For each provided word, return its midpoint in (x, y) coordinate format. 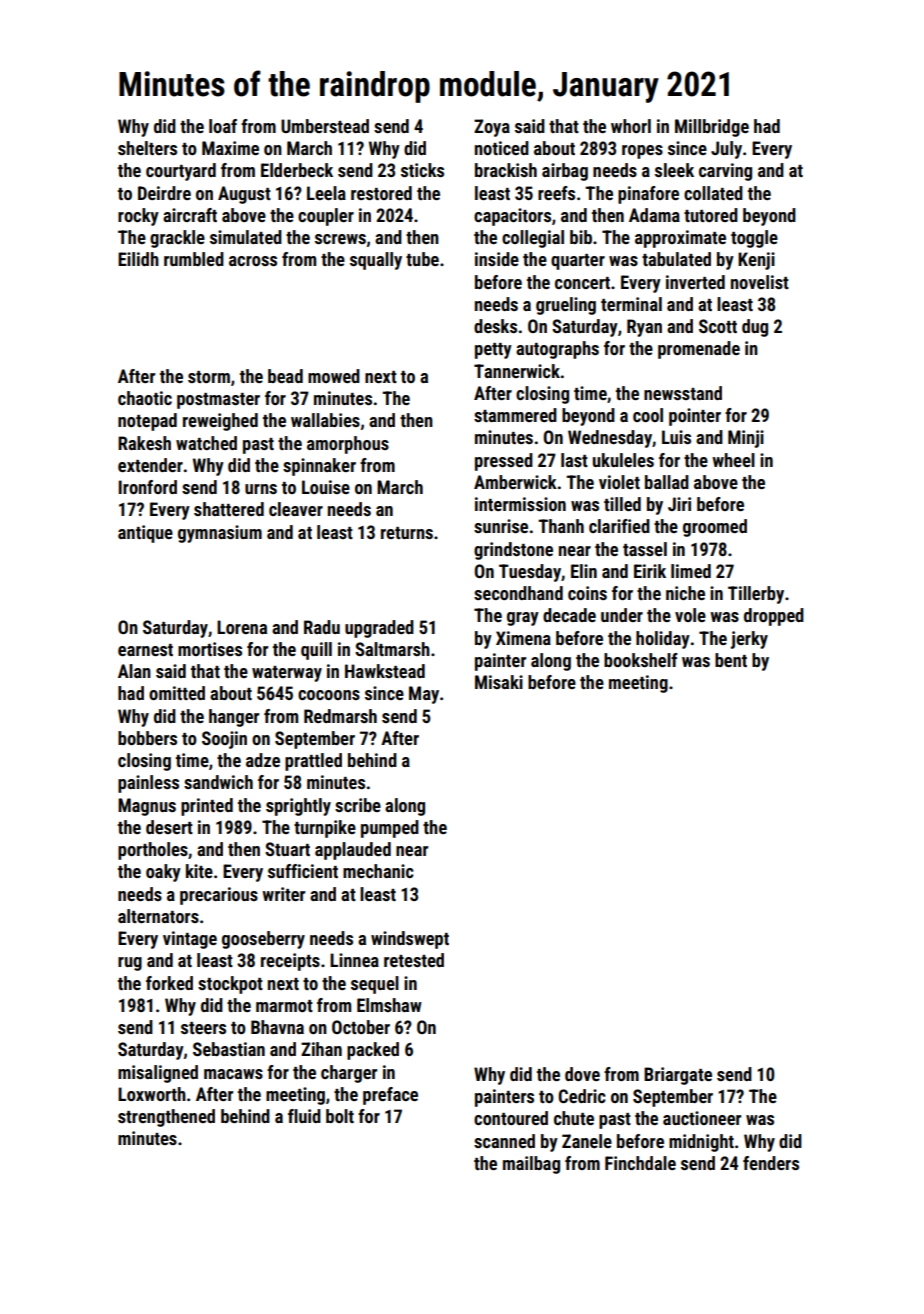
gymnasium (220, 534)
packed (373, 1051)
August (244, 195)
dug (755, 328)
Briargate (678, 1076)
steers (203, 1028)
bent (731, 660)
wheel (733, 460)
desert (169, 827)
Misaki (499, 682)
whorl (631, 126)
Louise (326, 487)
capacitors (512, 217)
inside (497, 259)
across (253, 261)
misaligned (158, 1074)
